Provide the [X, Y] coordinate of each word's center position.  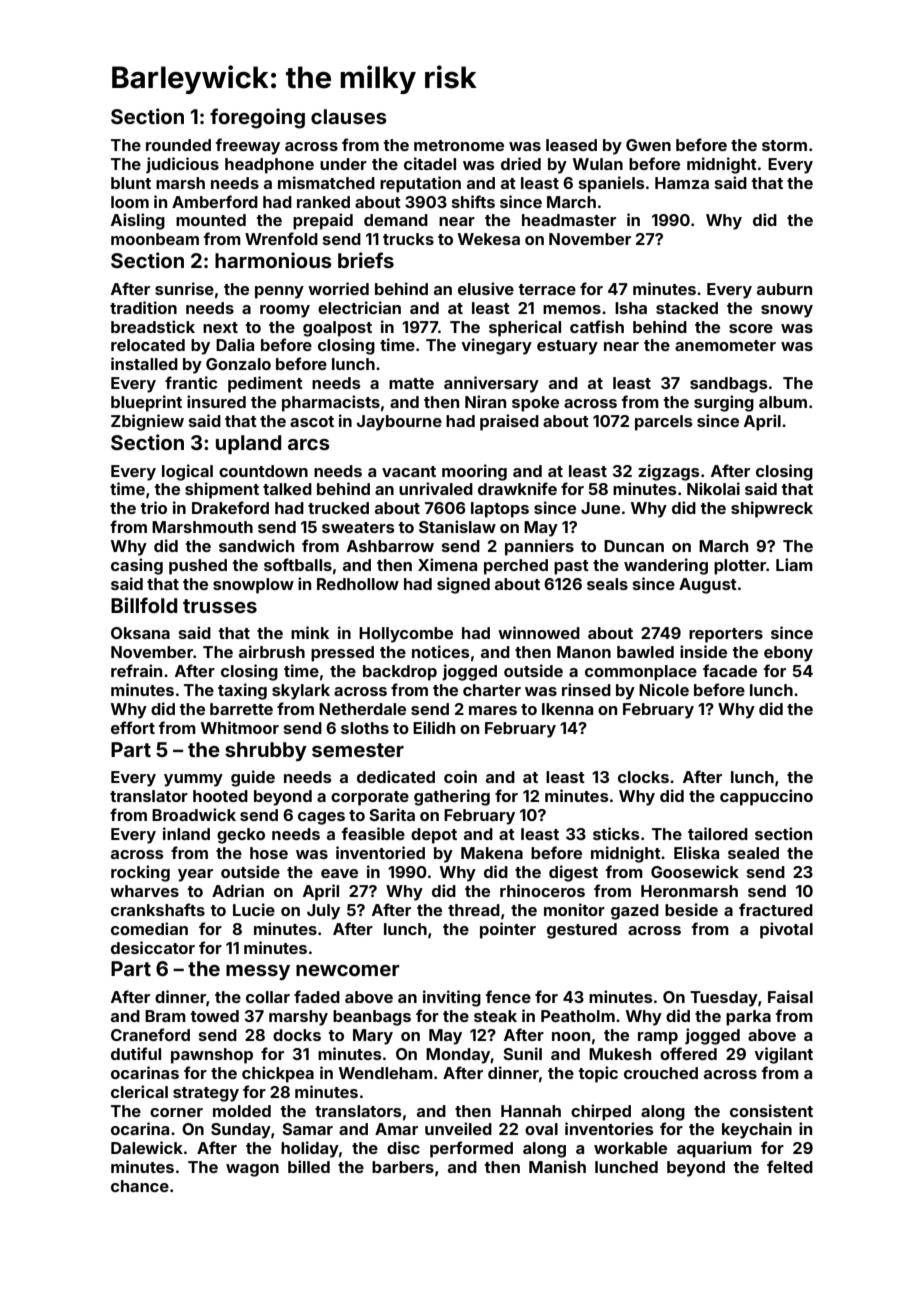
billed [309, 1166]
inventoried [380, 852]
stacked [687, 308]
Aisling [138, 221]
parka [748, 1018]
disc [403, 1147]
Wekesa [489, 239]
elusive [486, 288]
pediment [265, 384]
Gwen [648, 145]
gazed [635, 912]
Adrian [238, 890]
